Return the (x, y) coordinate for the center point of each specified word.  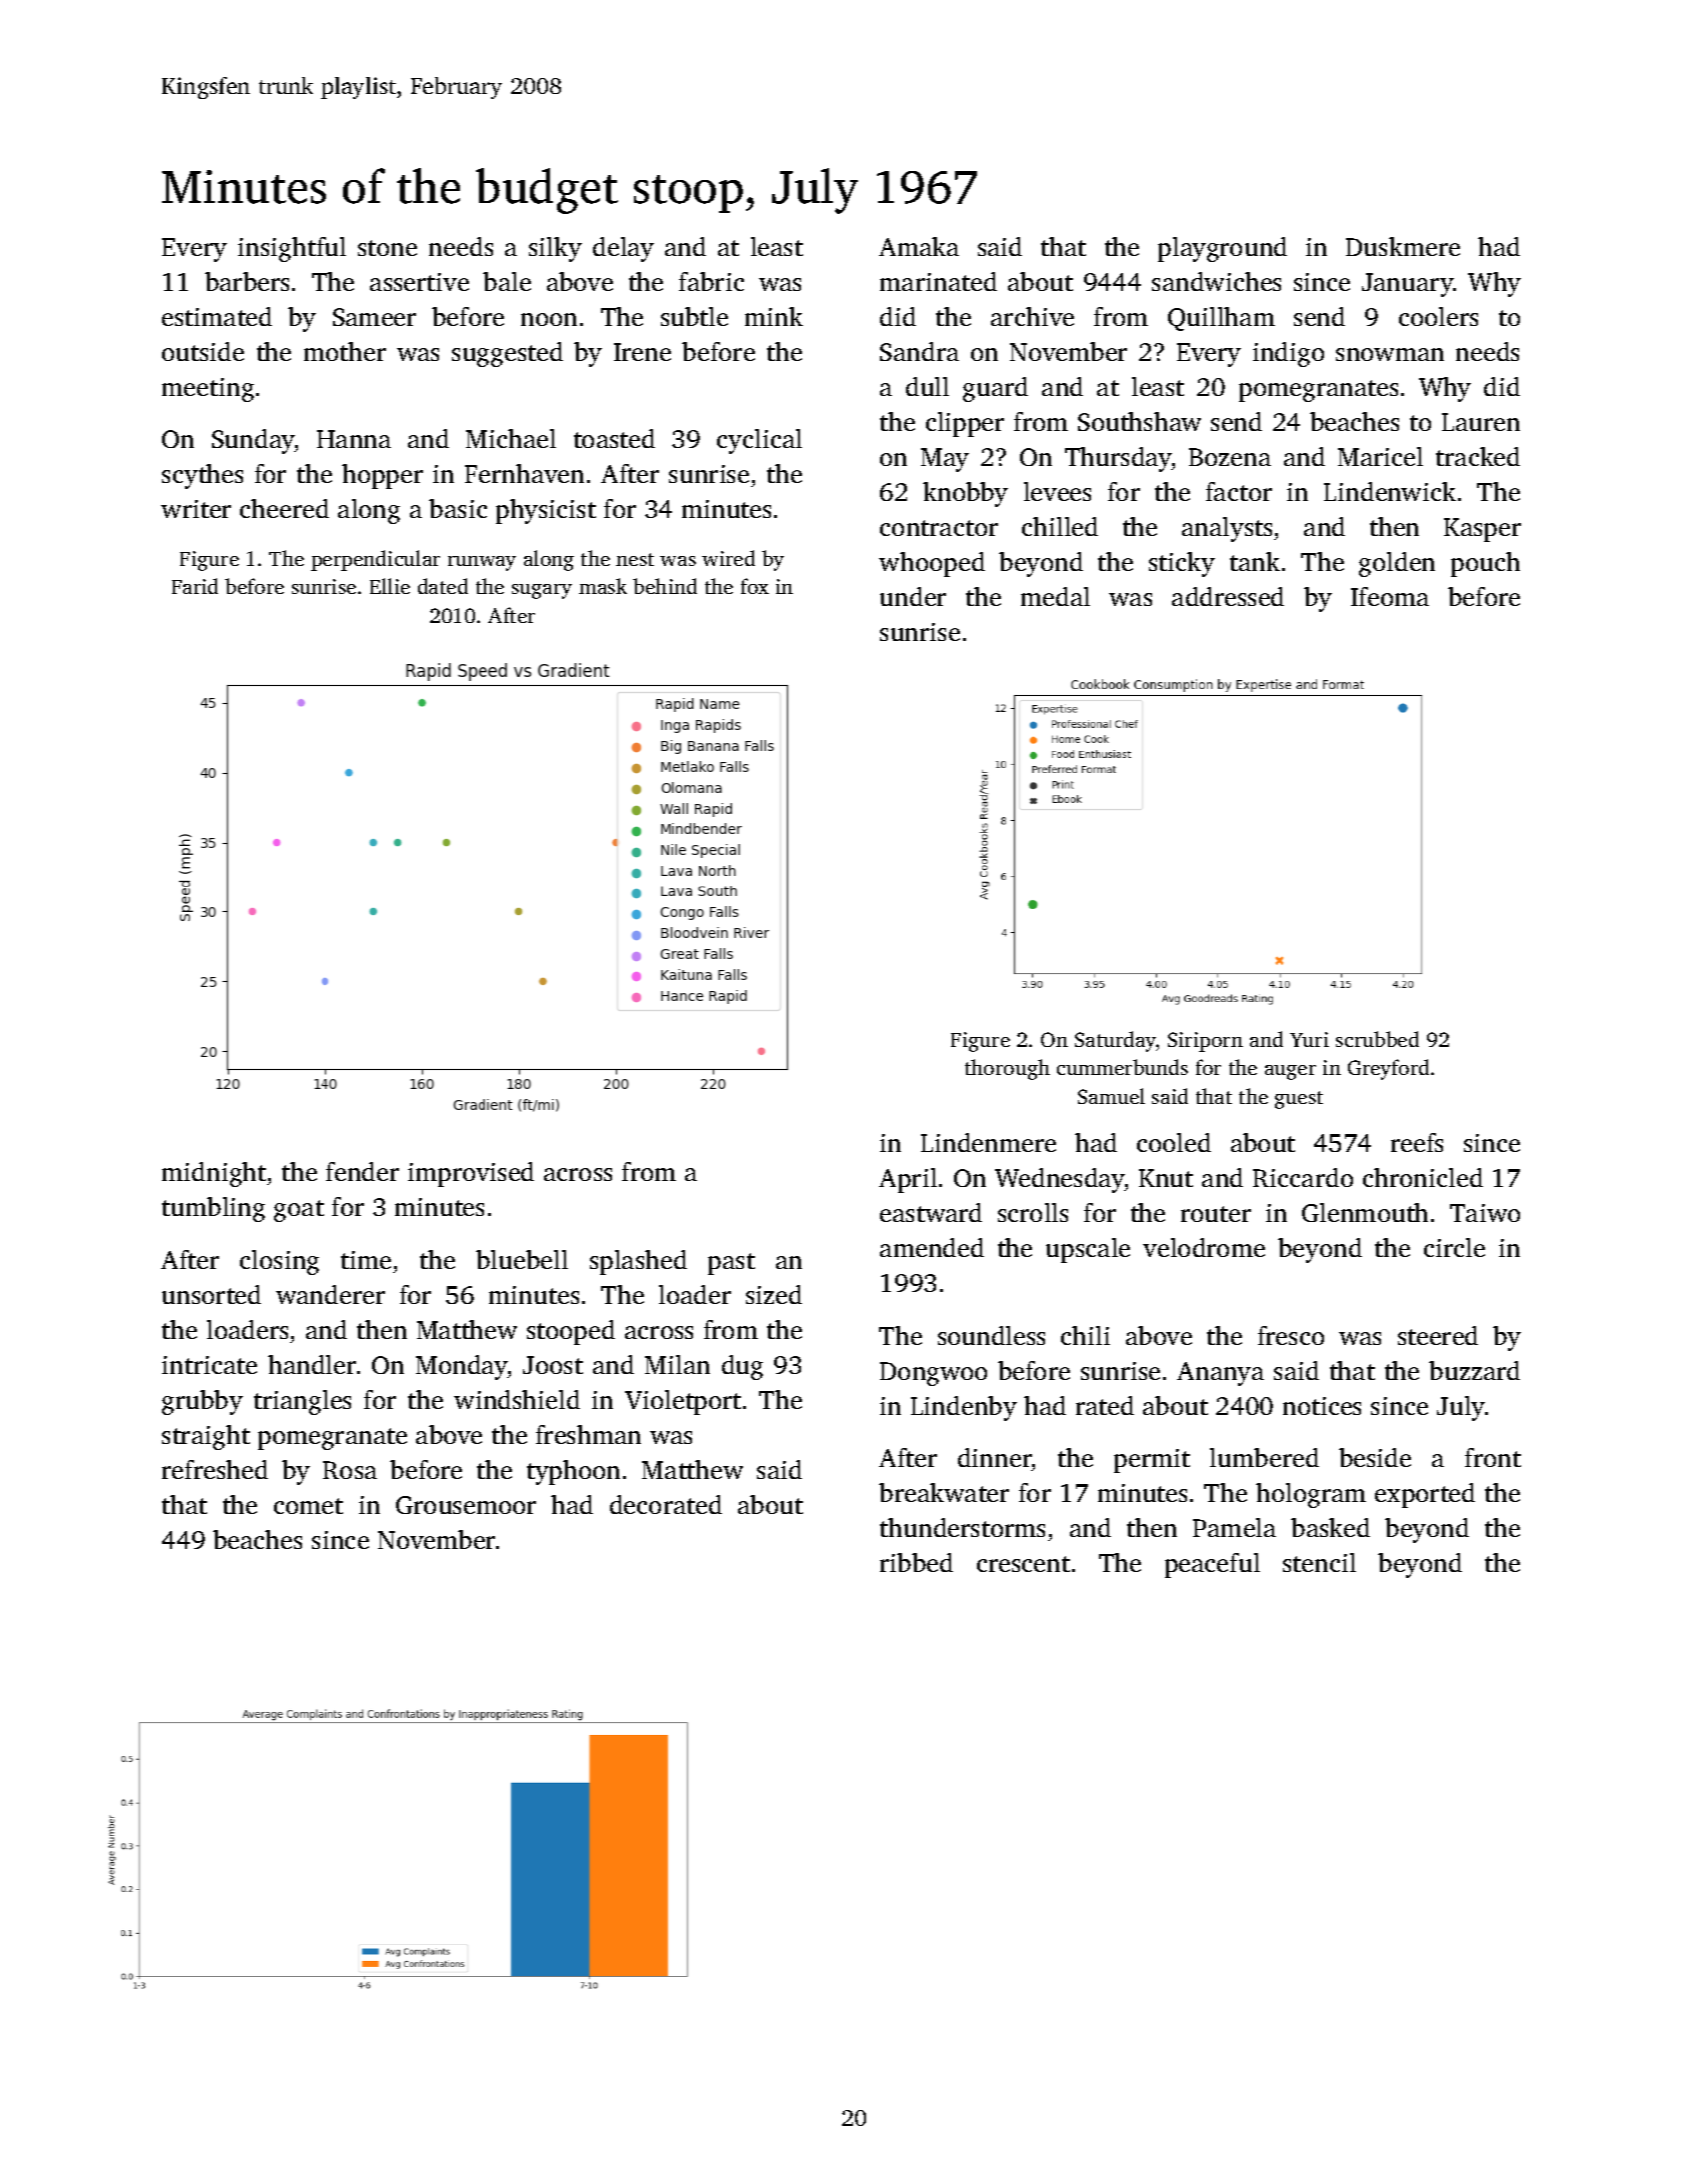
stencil (1319, 1562)
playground (1222, 249)
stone (387, 248)
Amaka (919, 246)
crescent (1023, 1564)
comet (308, 1506)
